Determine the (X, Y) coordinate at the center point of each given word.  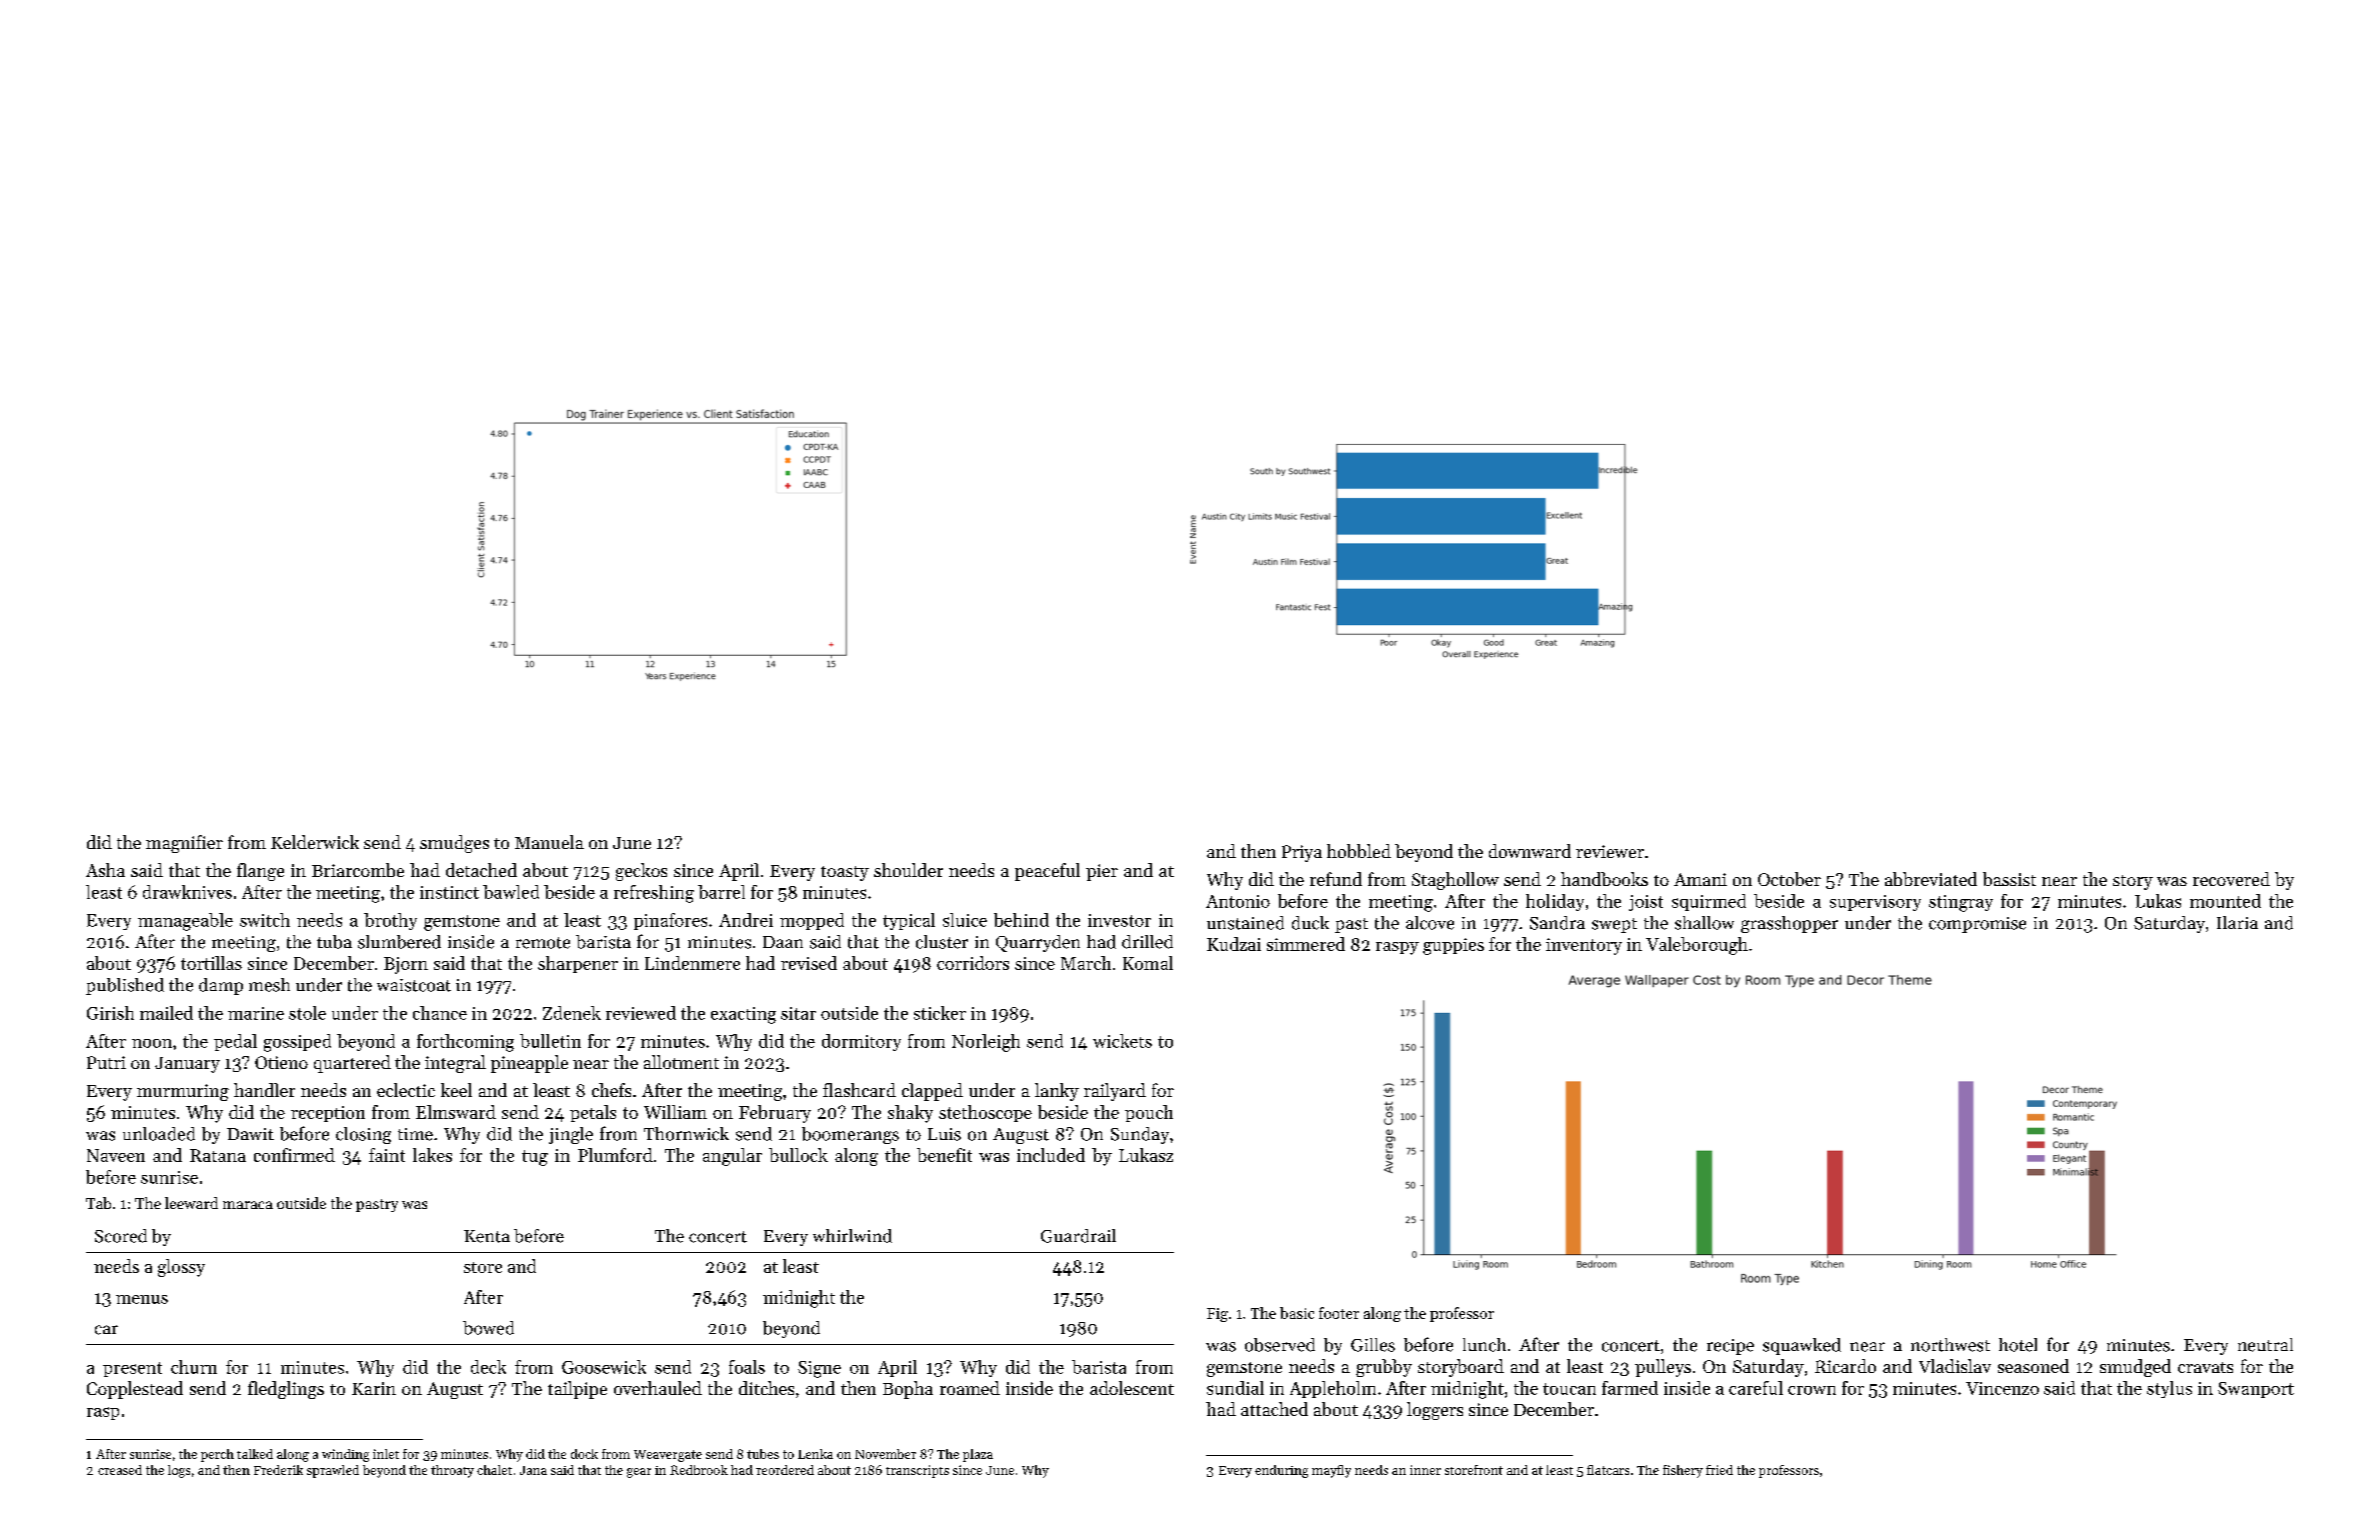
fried (1719, 1470)
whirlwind (852, 1236)
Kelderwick (315, 842)
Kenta (487, 1236)
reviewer (1610, 851)
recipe (1730, 1347)
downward (1530, 851)
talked (255, 1454)
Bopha (908, 1390)
